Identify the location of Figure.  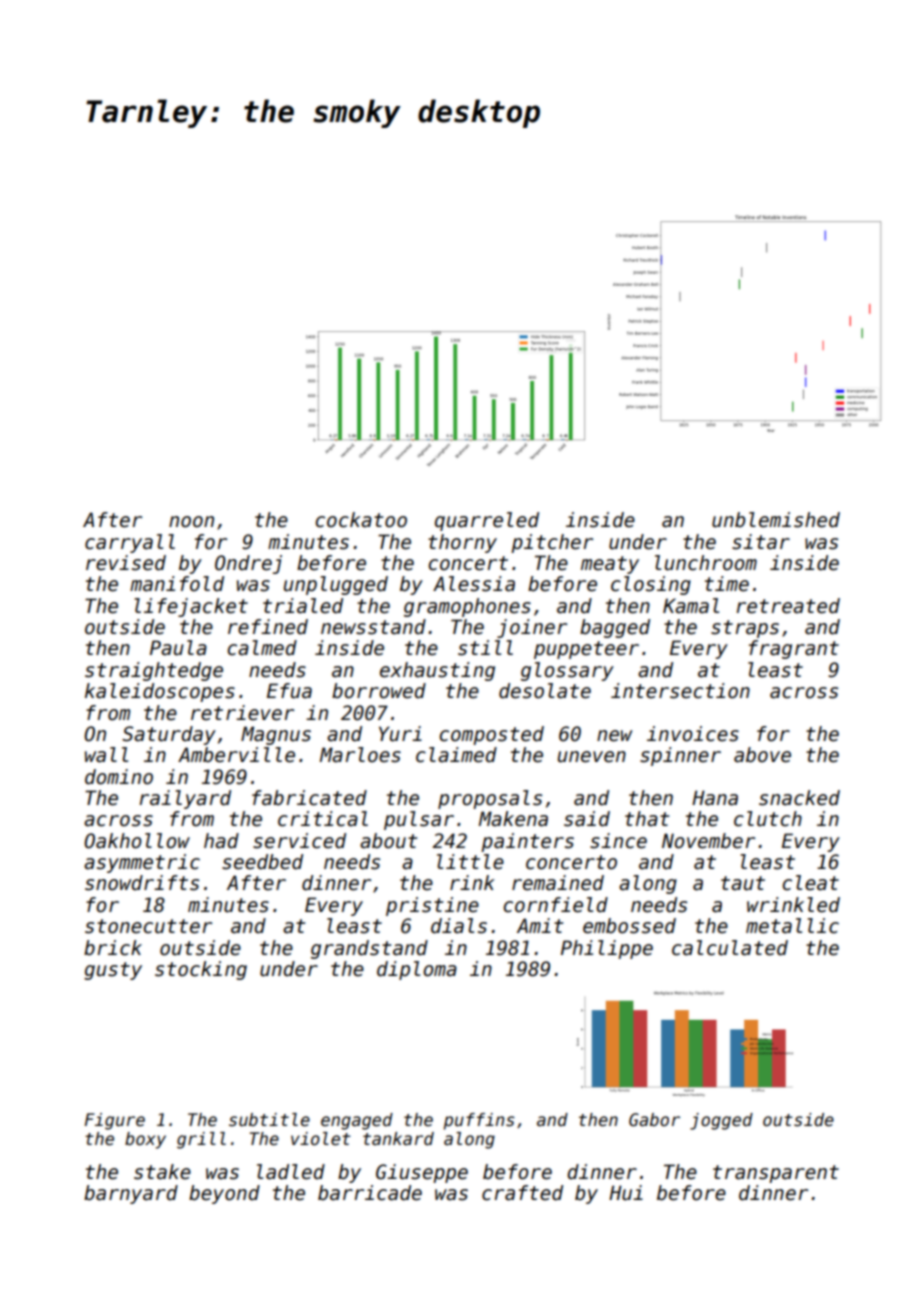
(115, 1121).
